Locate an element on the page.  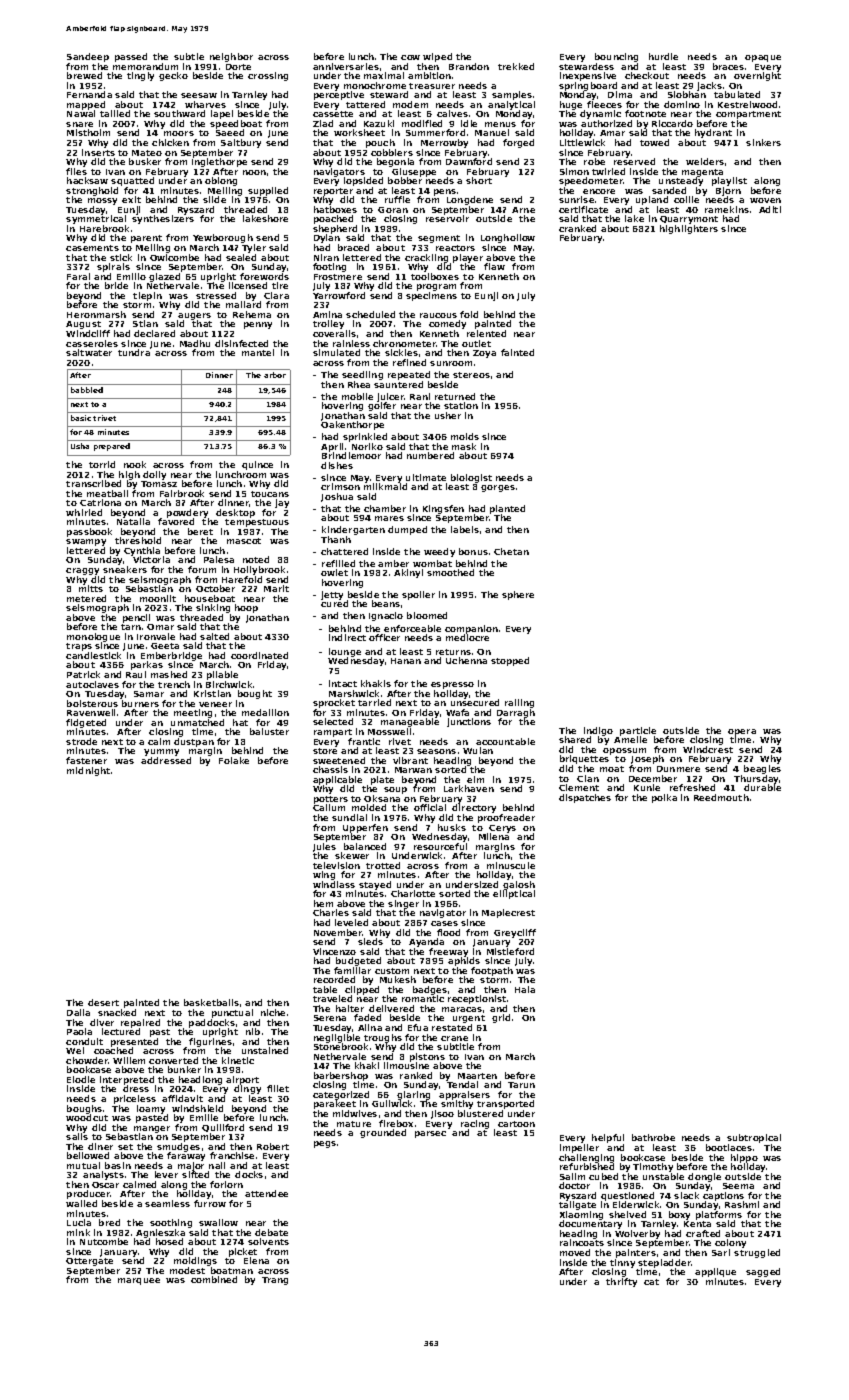
durable is located at coordinates (762, 787).
